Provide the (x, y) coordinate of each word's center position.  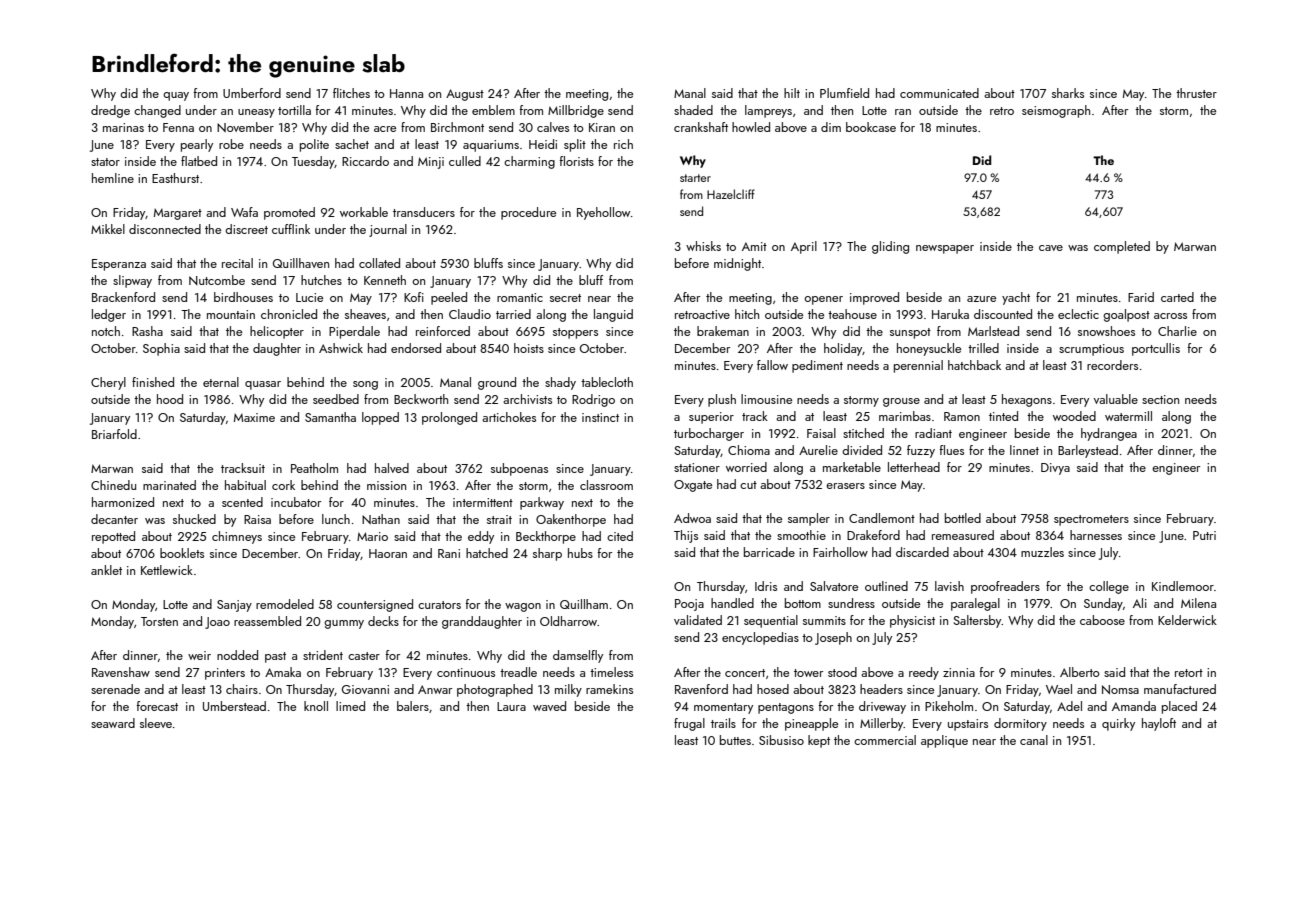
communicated (939, 93)
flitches (351, 93)
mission (386, 485)
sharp (547, 554)
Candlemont (882, 518)
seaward (113, 723)
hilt (792, 93)
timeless (611, 672)
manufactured (1180, 689)
